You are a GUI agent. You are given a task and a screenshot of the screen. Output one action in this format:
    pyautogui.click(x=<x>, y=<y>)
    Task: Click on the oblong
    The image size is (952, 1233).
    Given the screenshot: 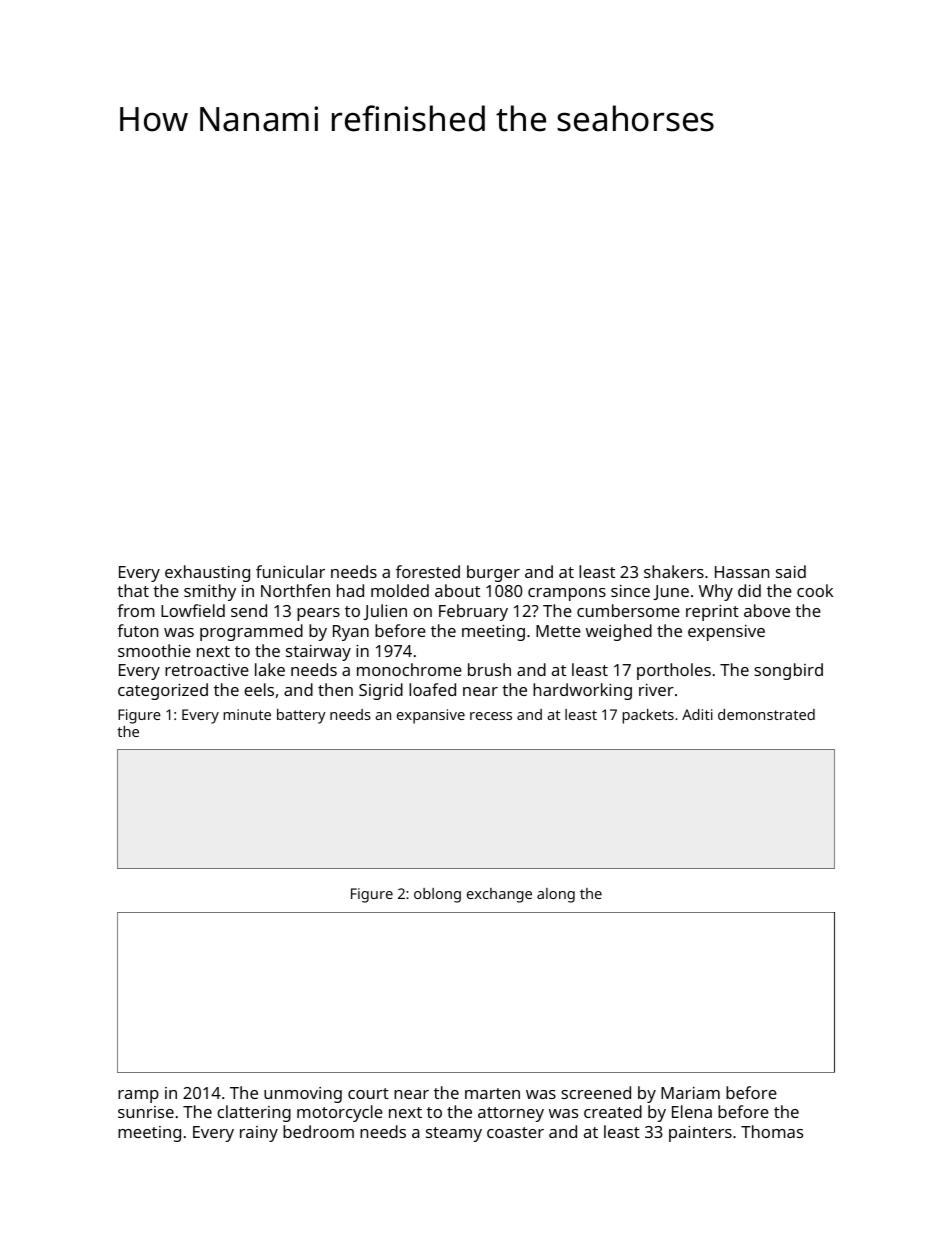 What is the action you would take?
    pyautogui.click(x=437, y=895)
